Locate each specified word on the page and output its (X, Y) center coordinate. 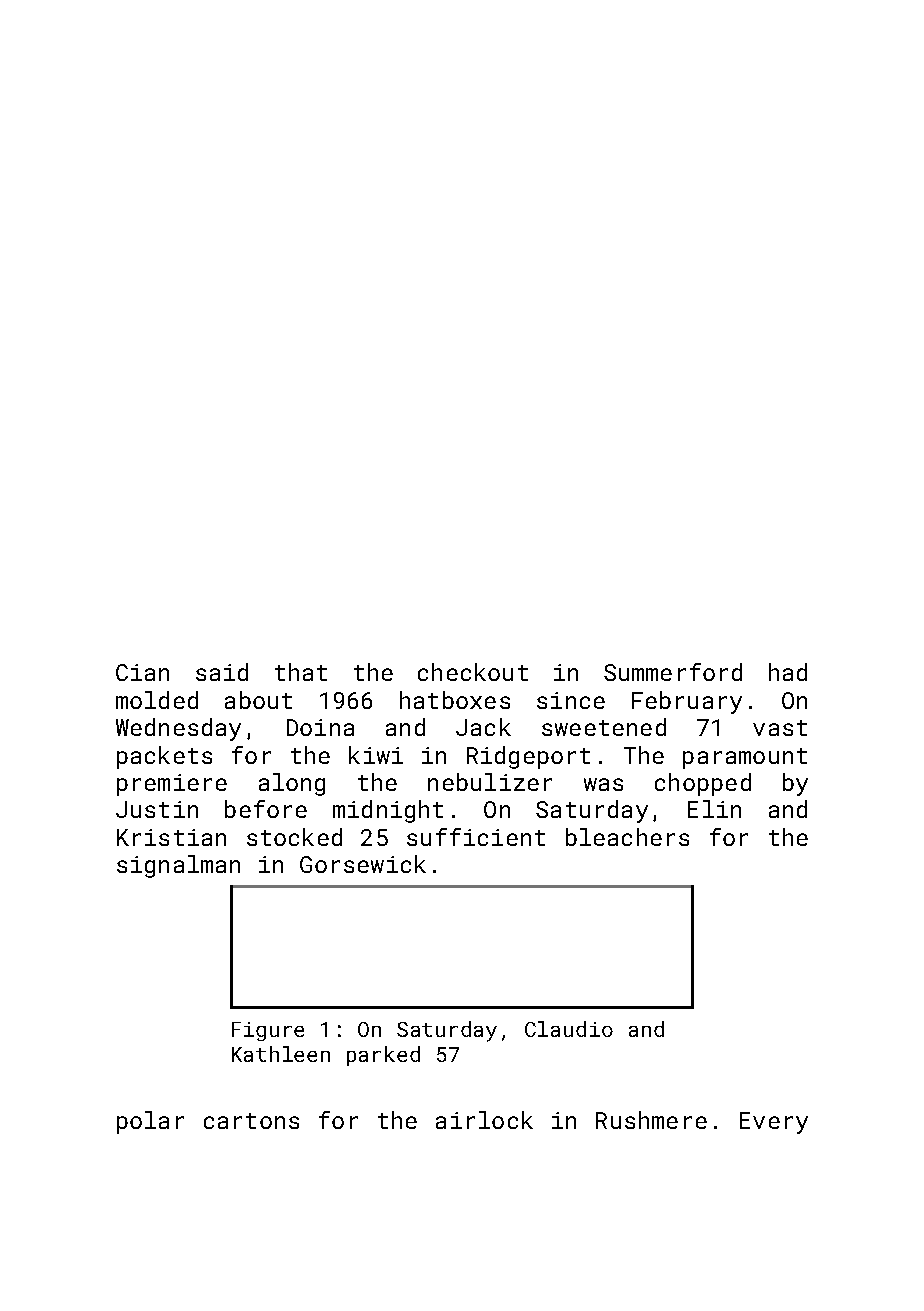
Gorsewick (363, 864)
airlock (484, 1120)
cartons (251, 1121)
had (788, 672)
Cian (142, 672)
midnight (388, 811)
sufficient (476, 837)
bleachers (627, 837)
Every (774, 1123)
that (301, 672)
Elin (714, 809)
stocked (294, 837)
